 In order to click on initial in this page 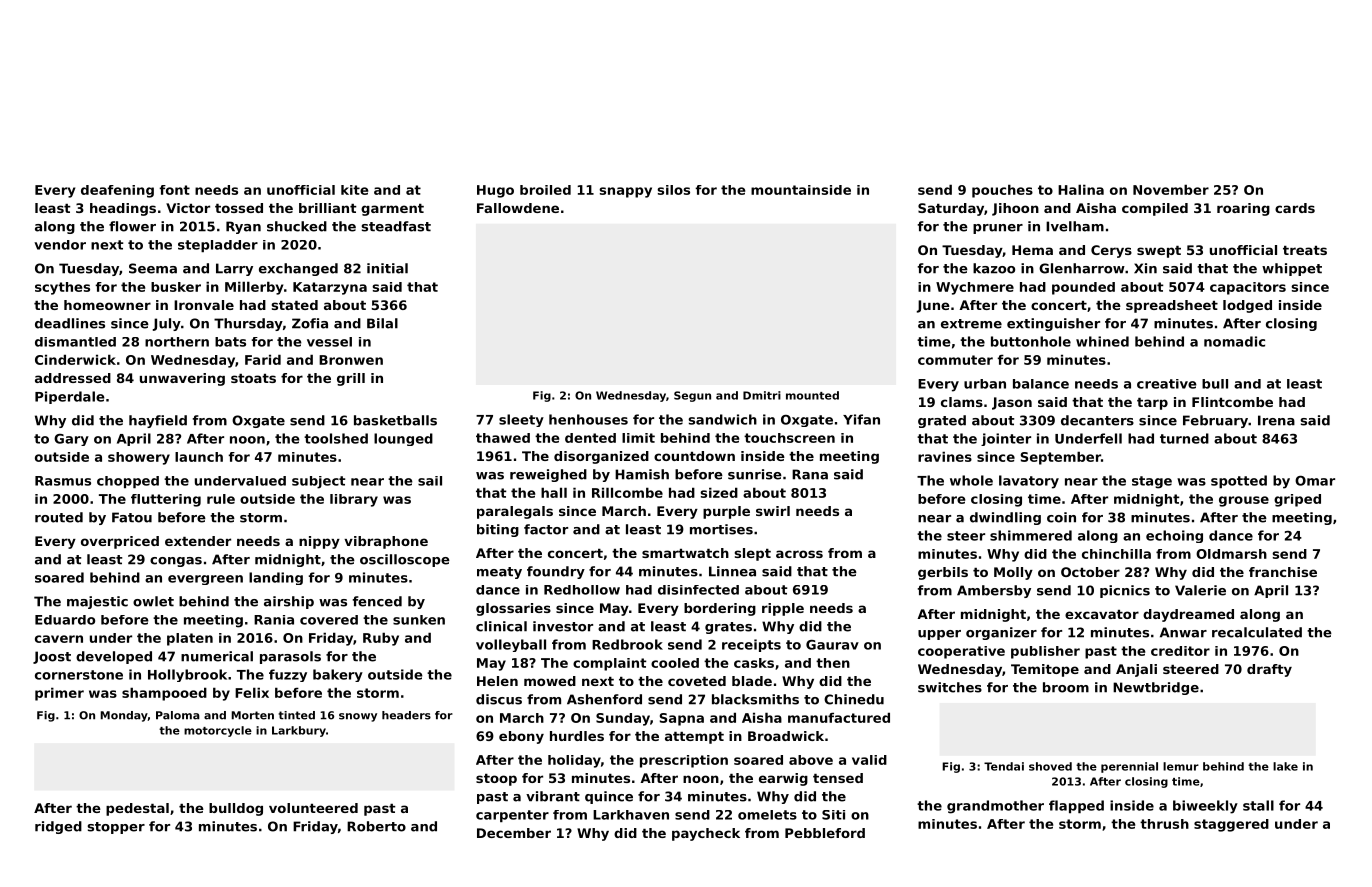, I will do `click(387, 268)`.
